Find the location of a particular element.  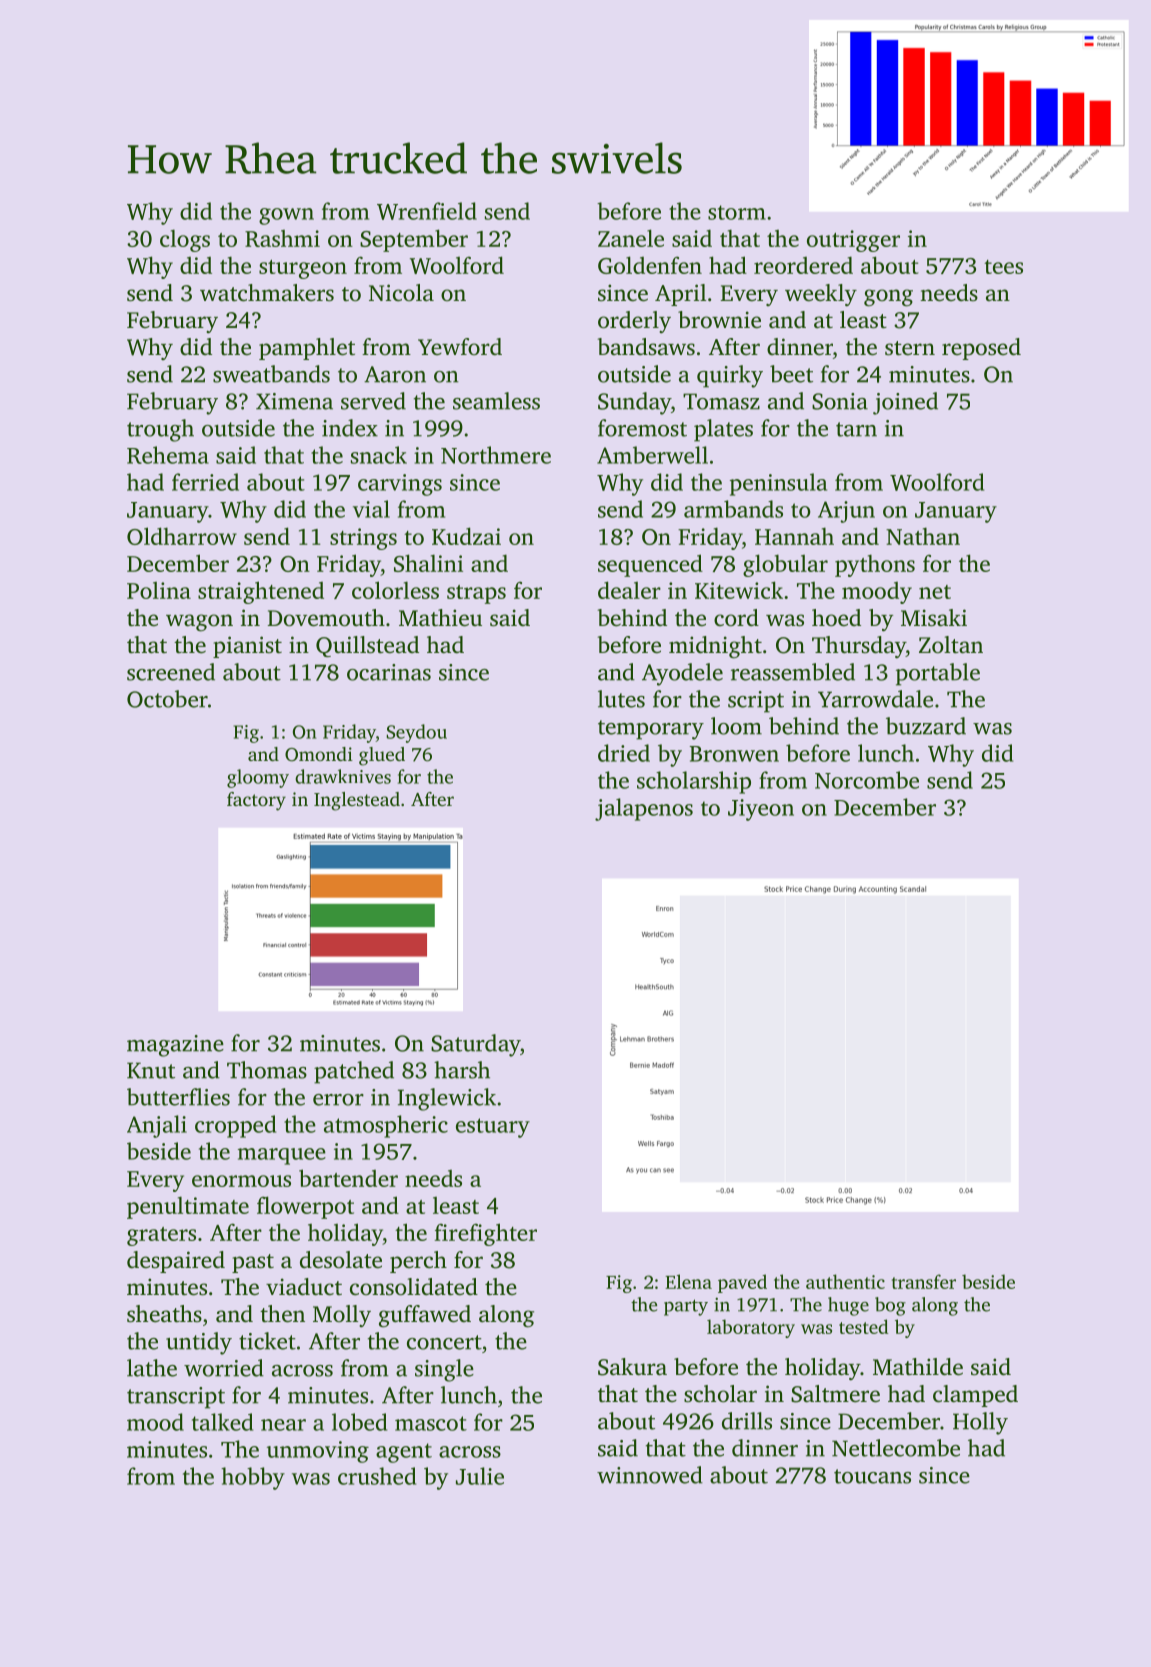

Norcombe is located at coordinates (867, 780).
